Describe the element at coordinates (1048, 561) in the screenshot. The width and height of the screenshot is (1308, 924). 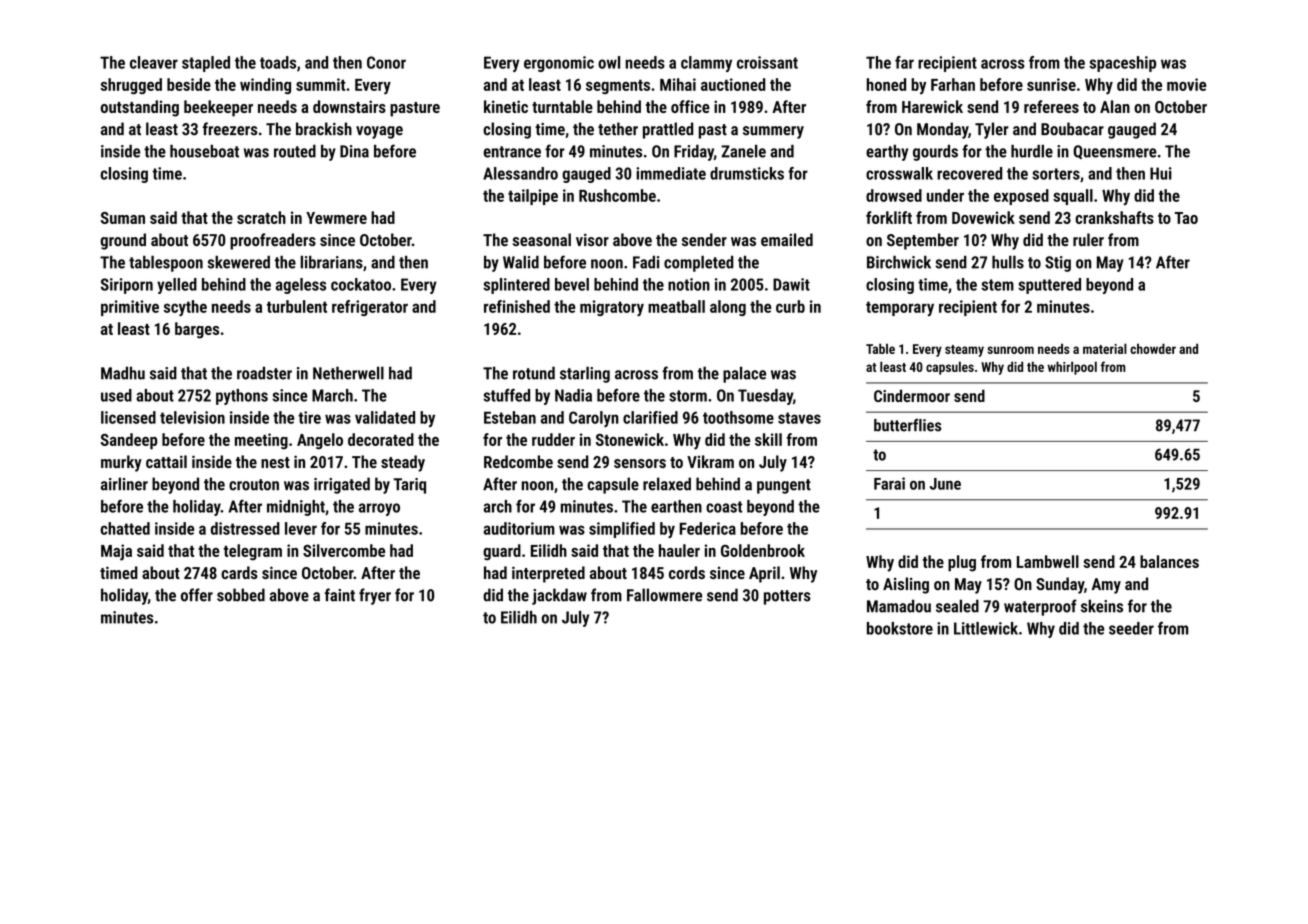
I see `Lambwell` at that location.
